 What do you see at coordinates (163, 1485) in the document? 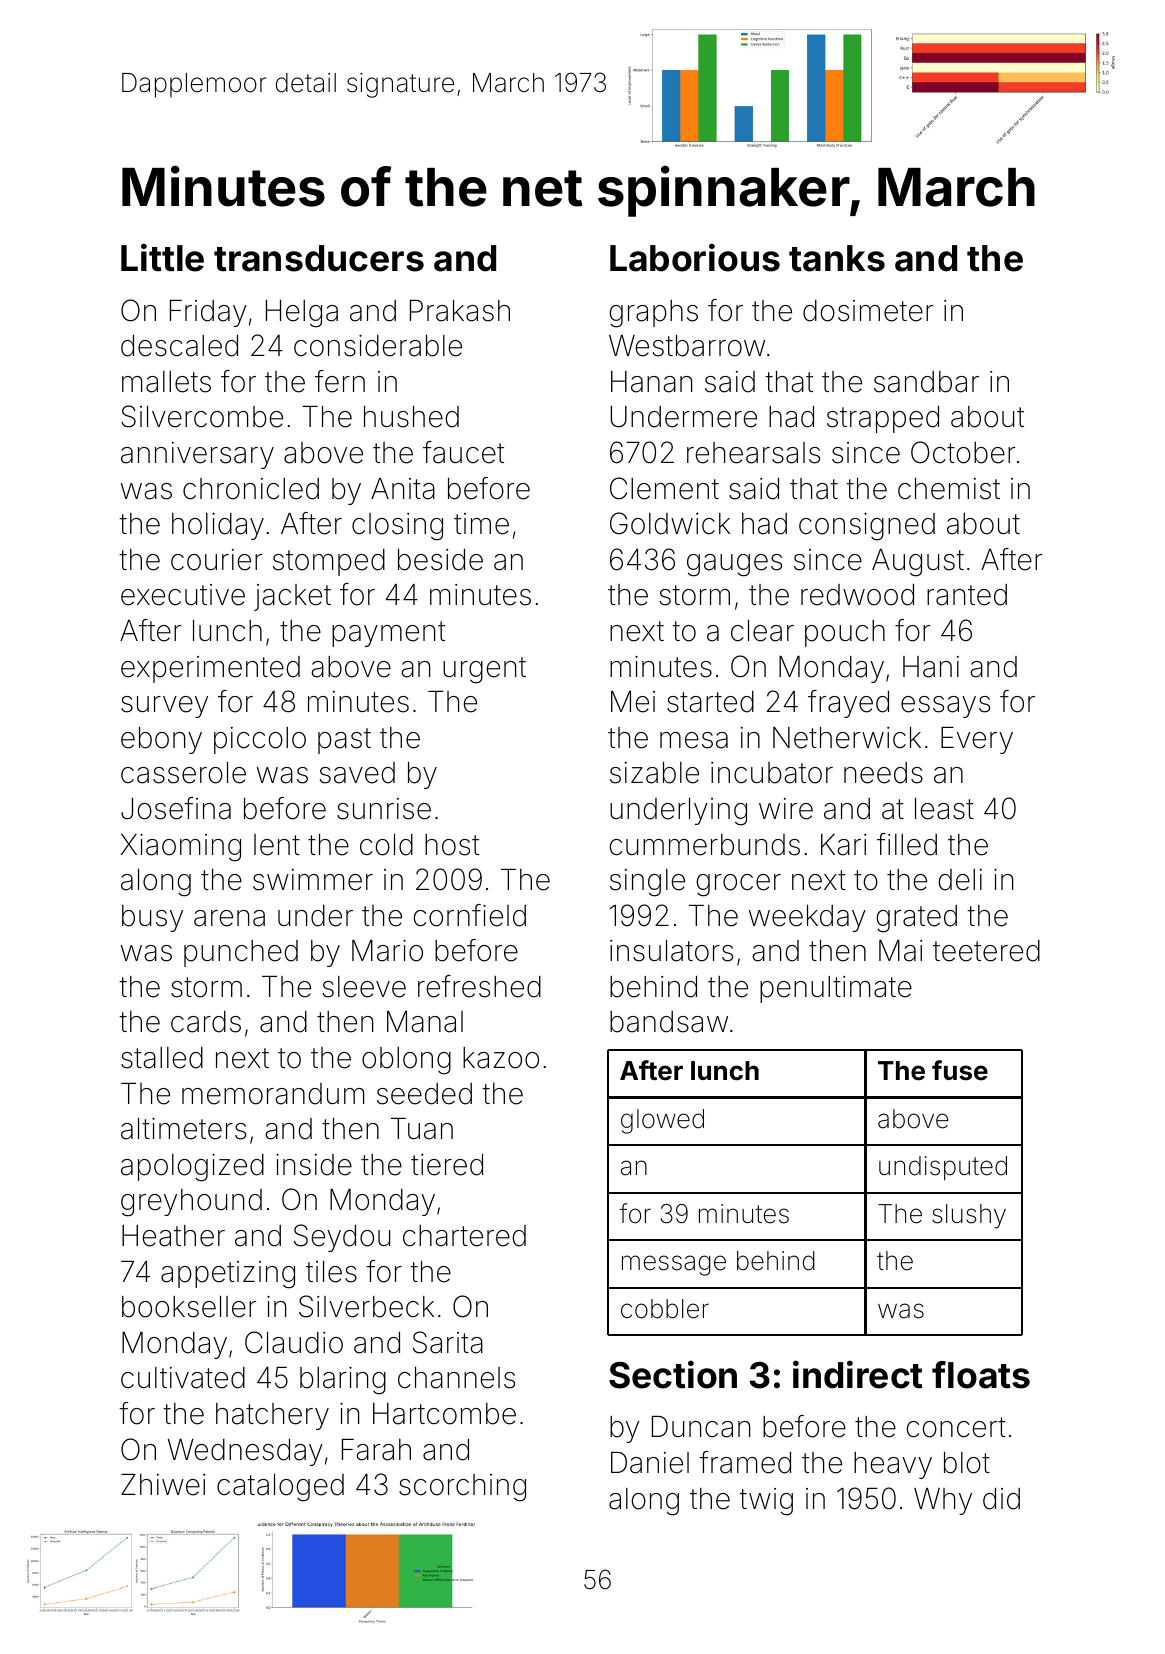
I see `Zhiwei` at bounding box center [163, 1485].
